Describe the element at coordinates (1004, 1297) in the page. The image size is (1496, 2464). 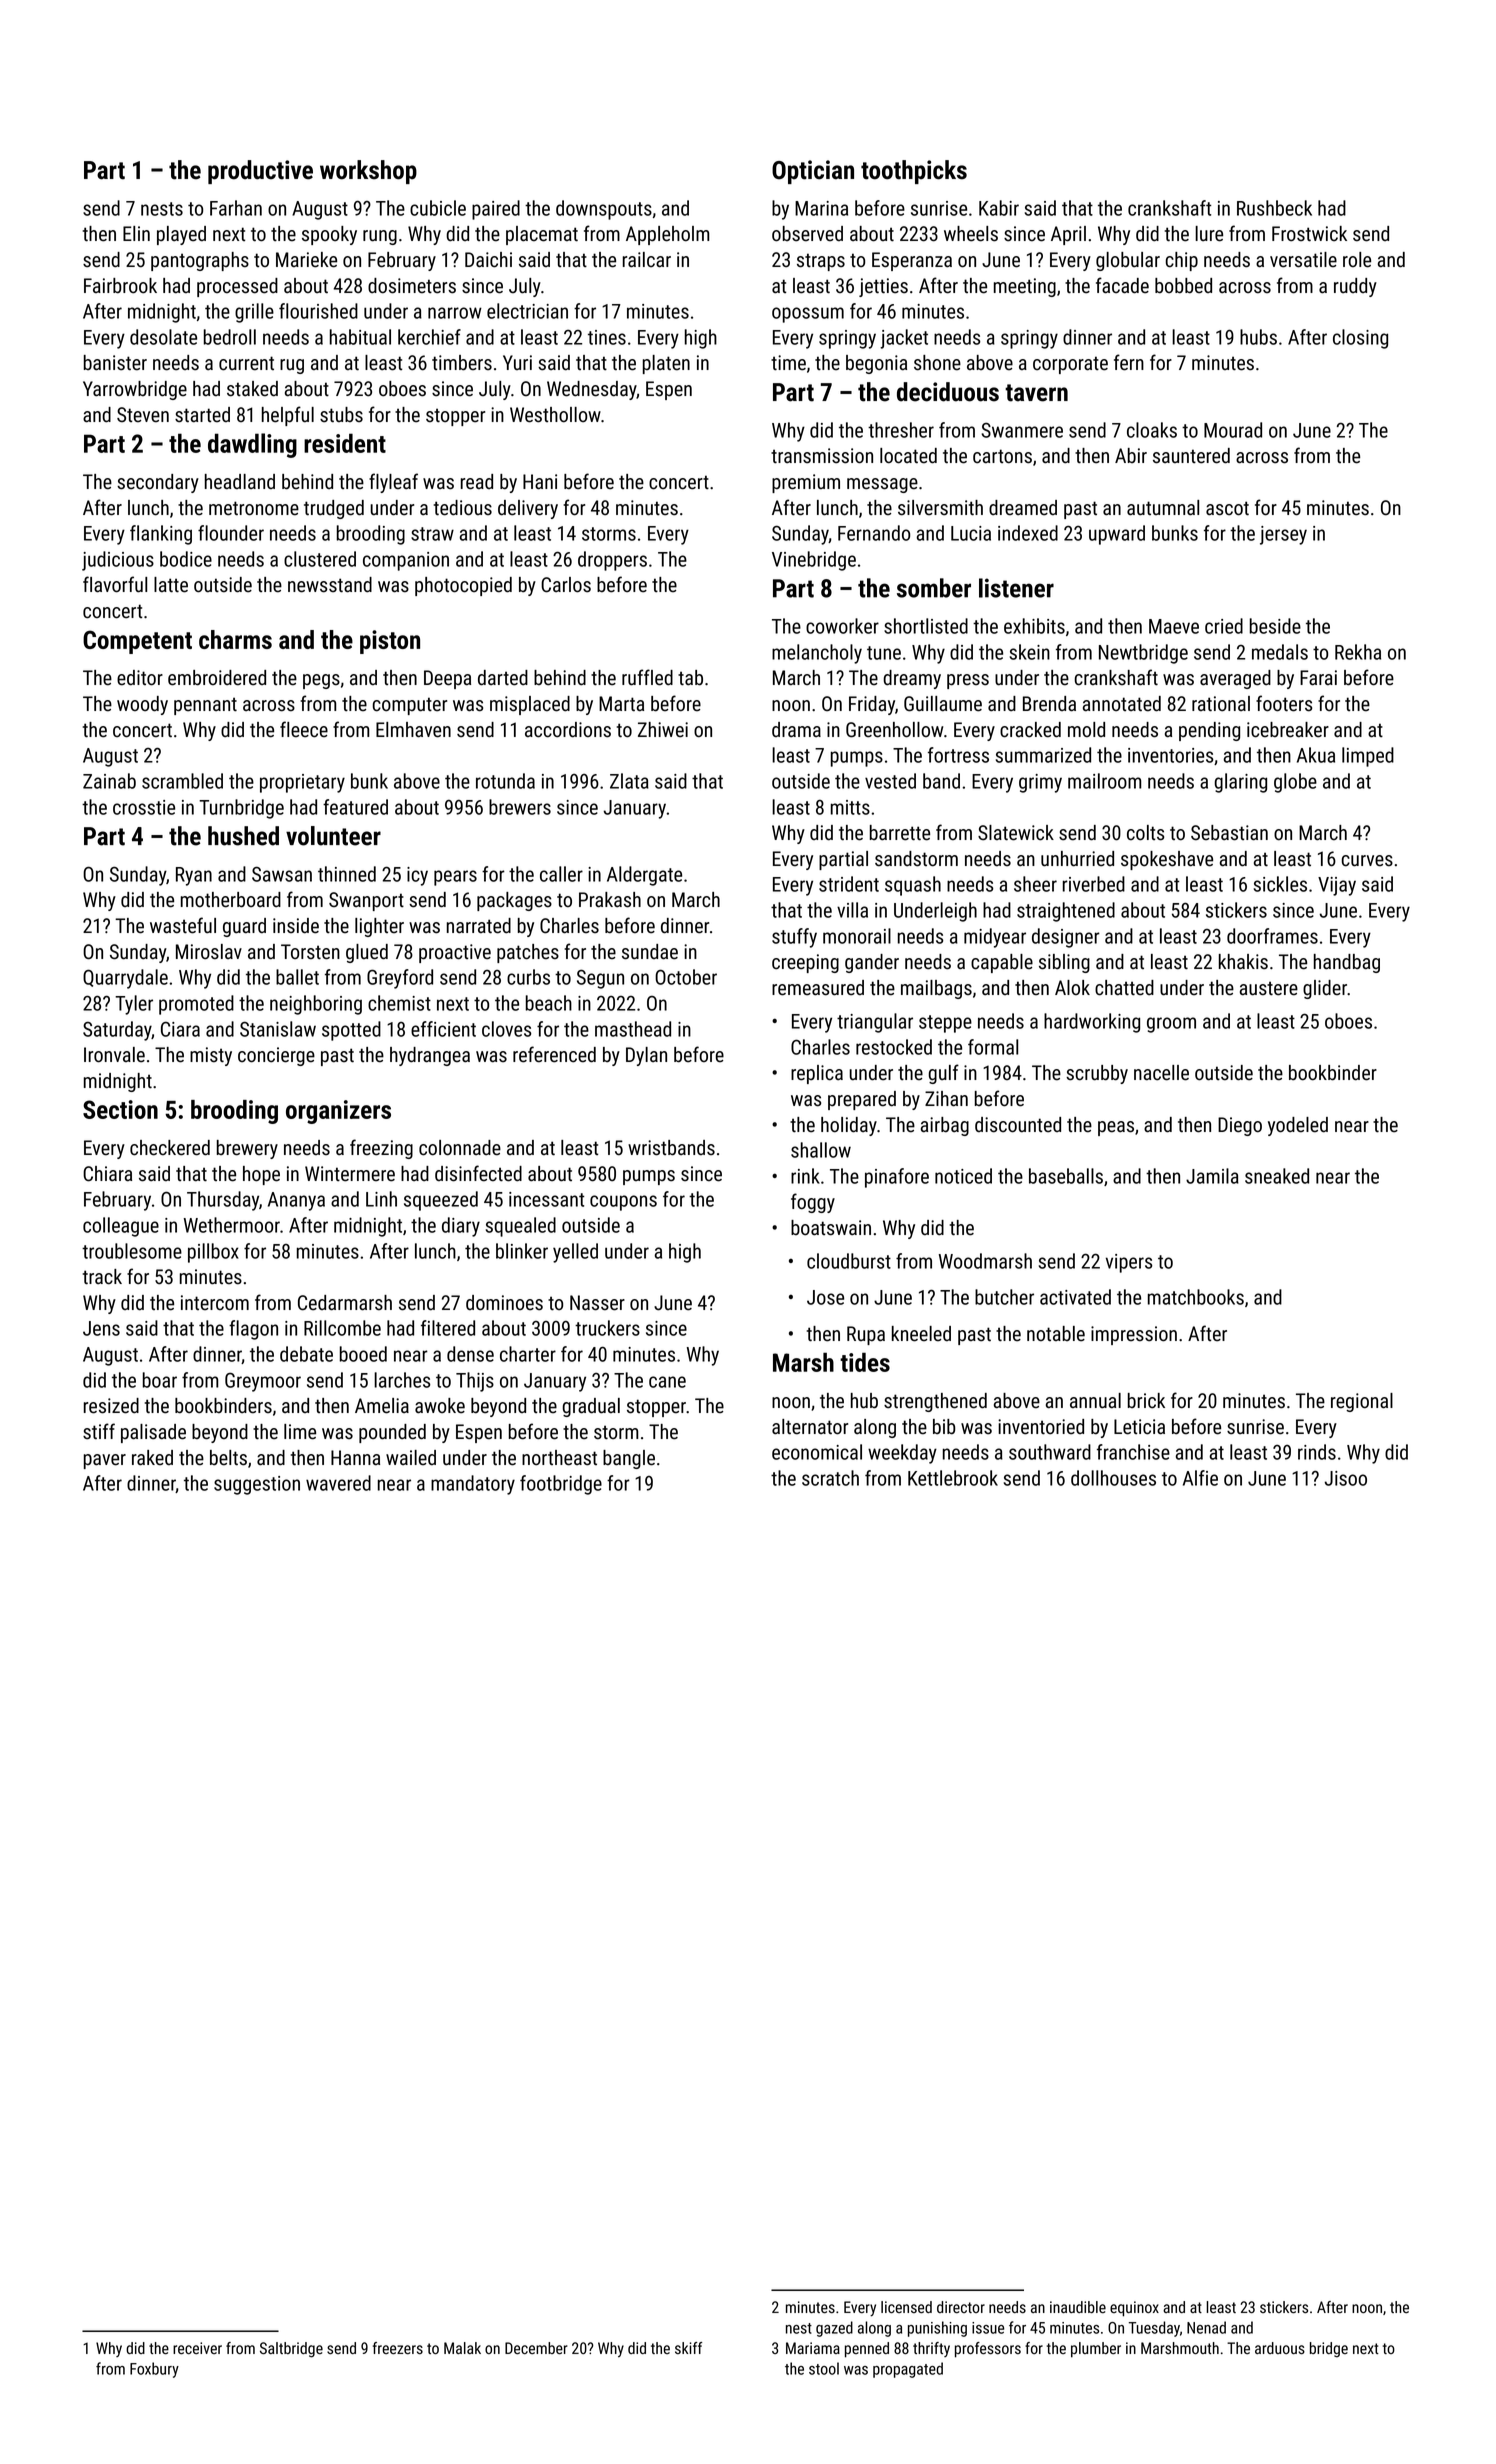
I see `butcher` at that location.
